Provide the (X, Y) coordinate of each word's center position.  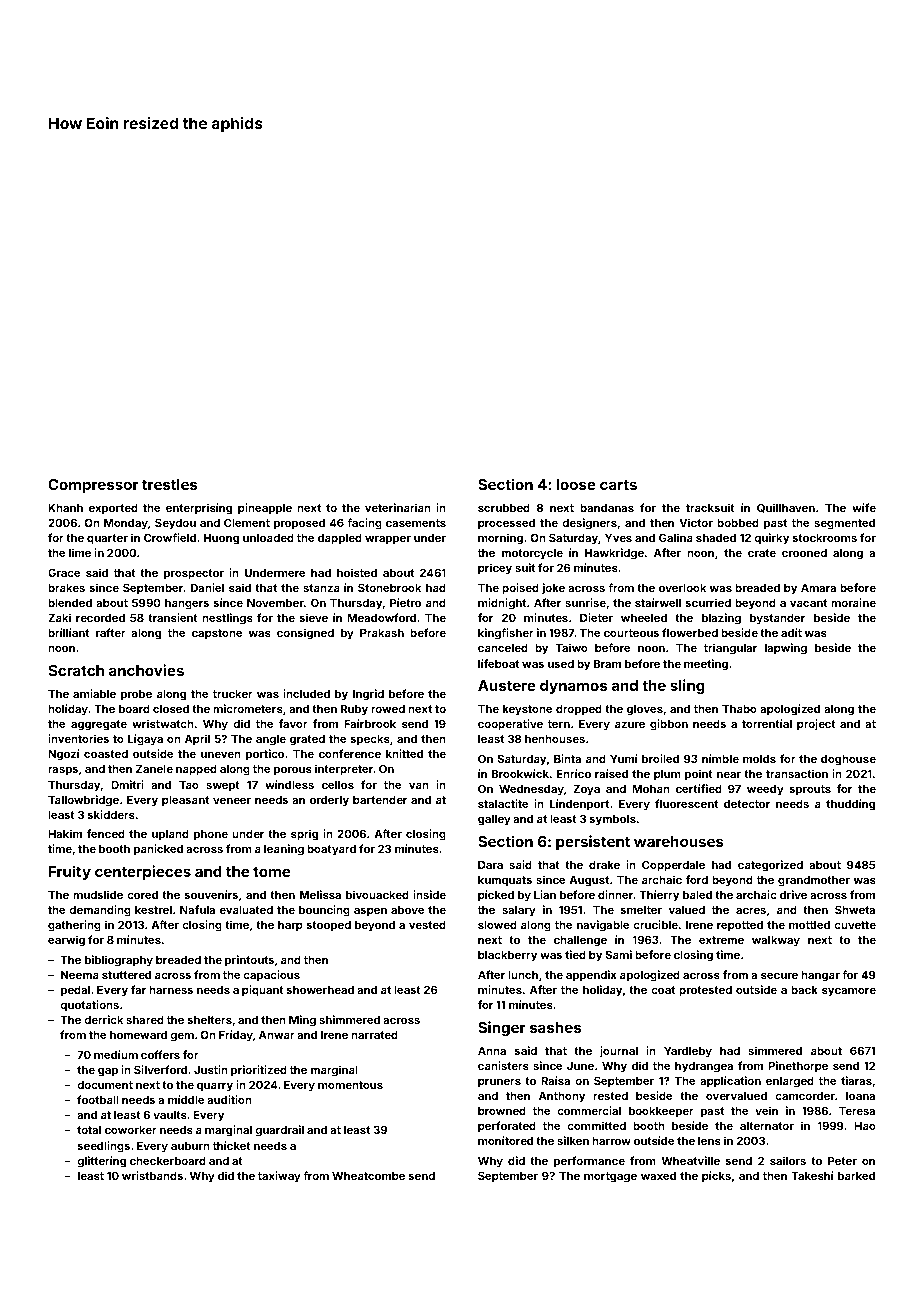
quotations (89, 1006)
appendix (591, 976)
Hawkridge (614, 554)
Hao (865, 1126)
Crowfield (170, 537)
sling (687, 686)
